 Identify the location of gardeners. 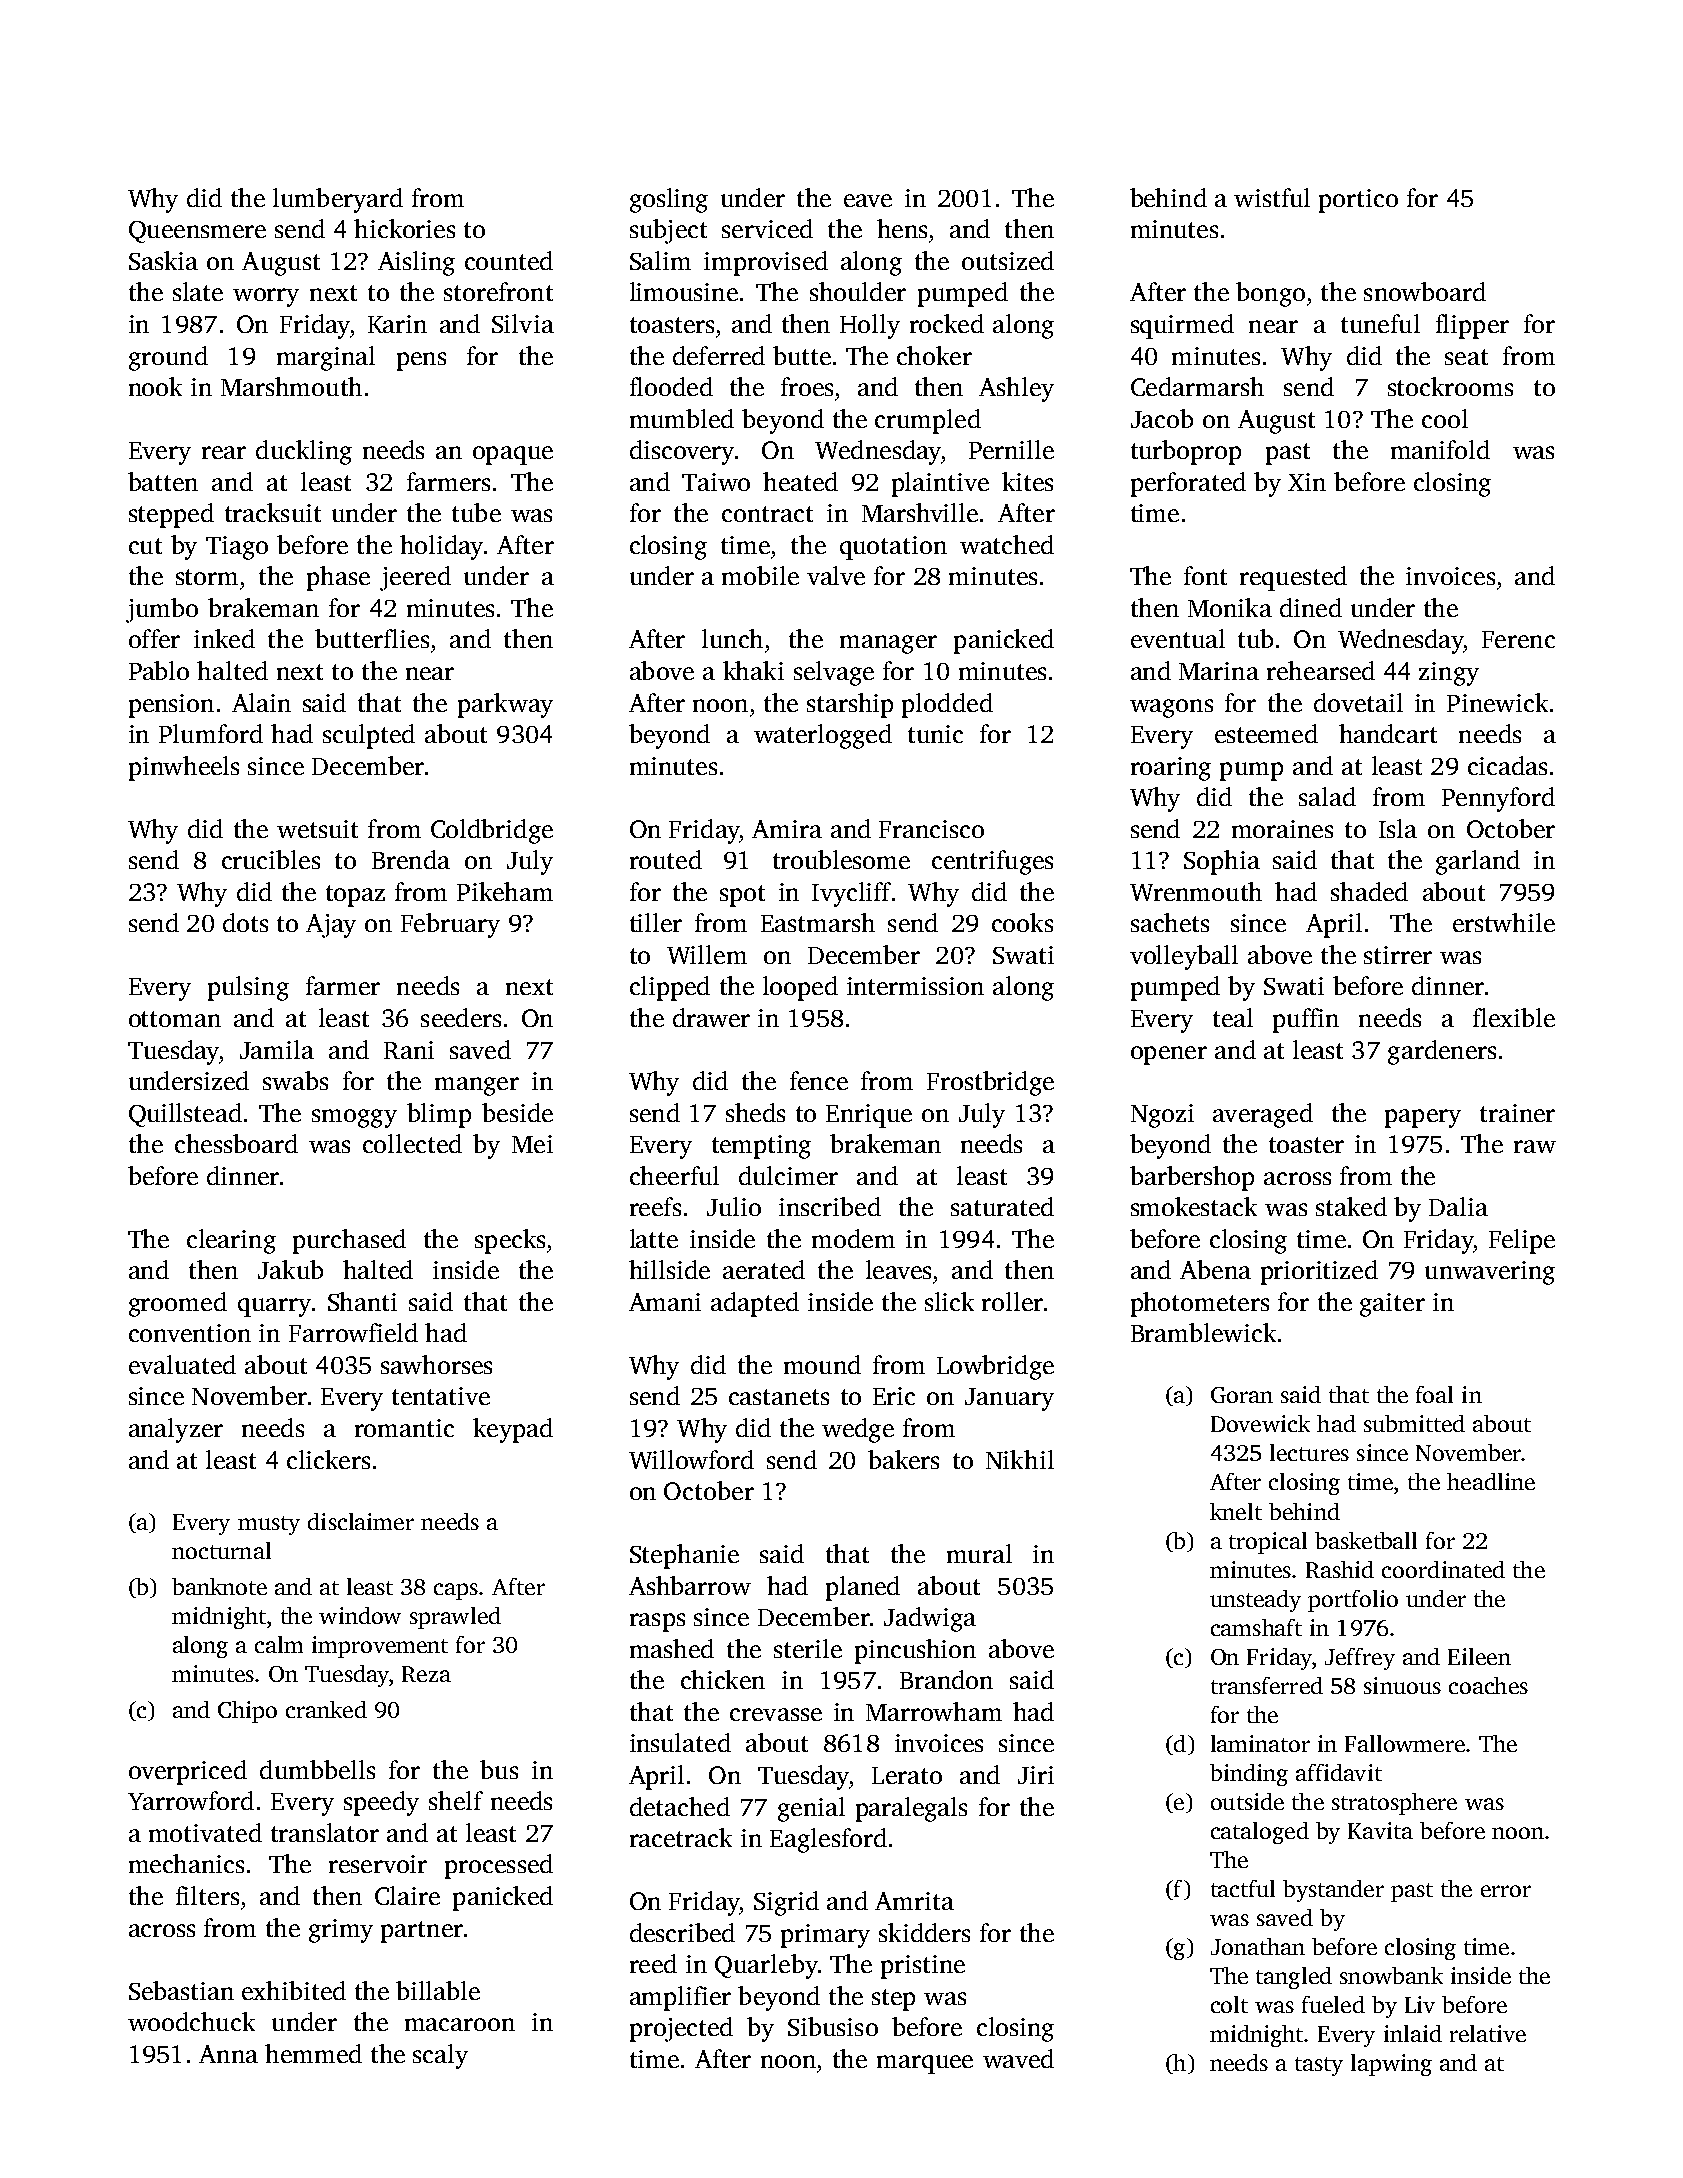
(1442, 1052).
